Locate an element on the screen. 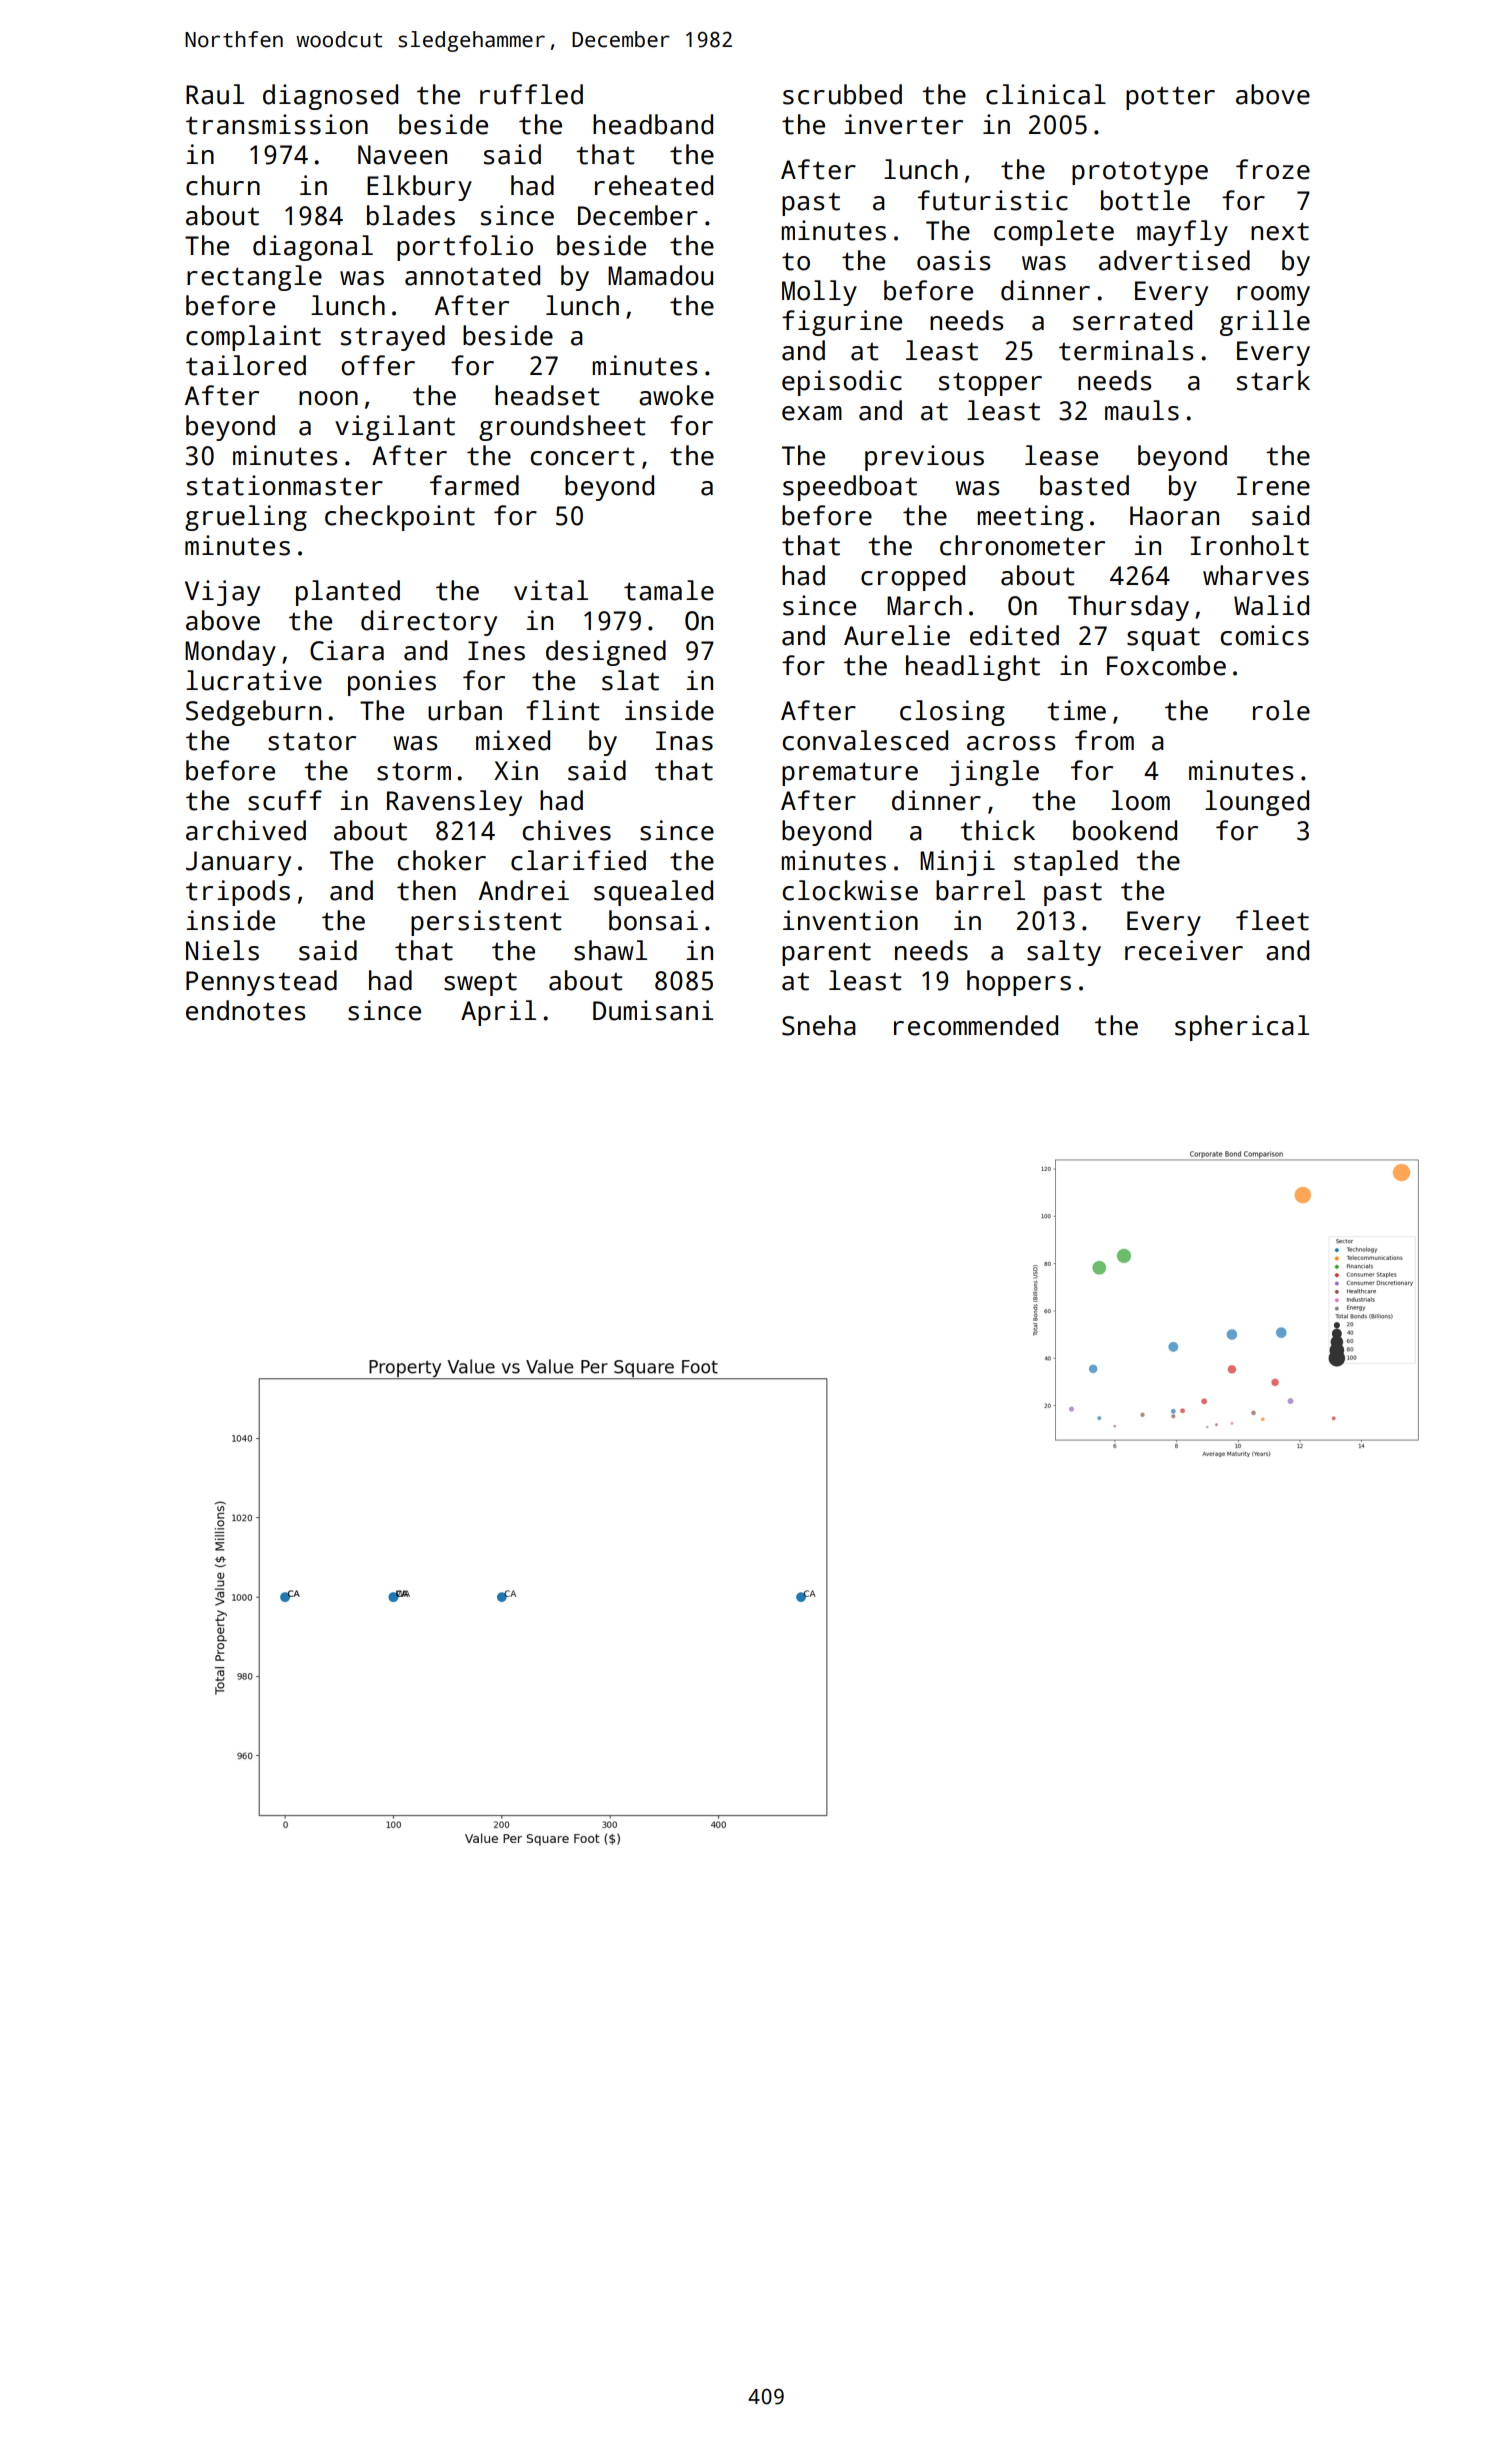  reheated is located at coordinates (654, 185).
